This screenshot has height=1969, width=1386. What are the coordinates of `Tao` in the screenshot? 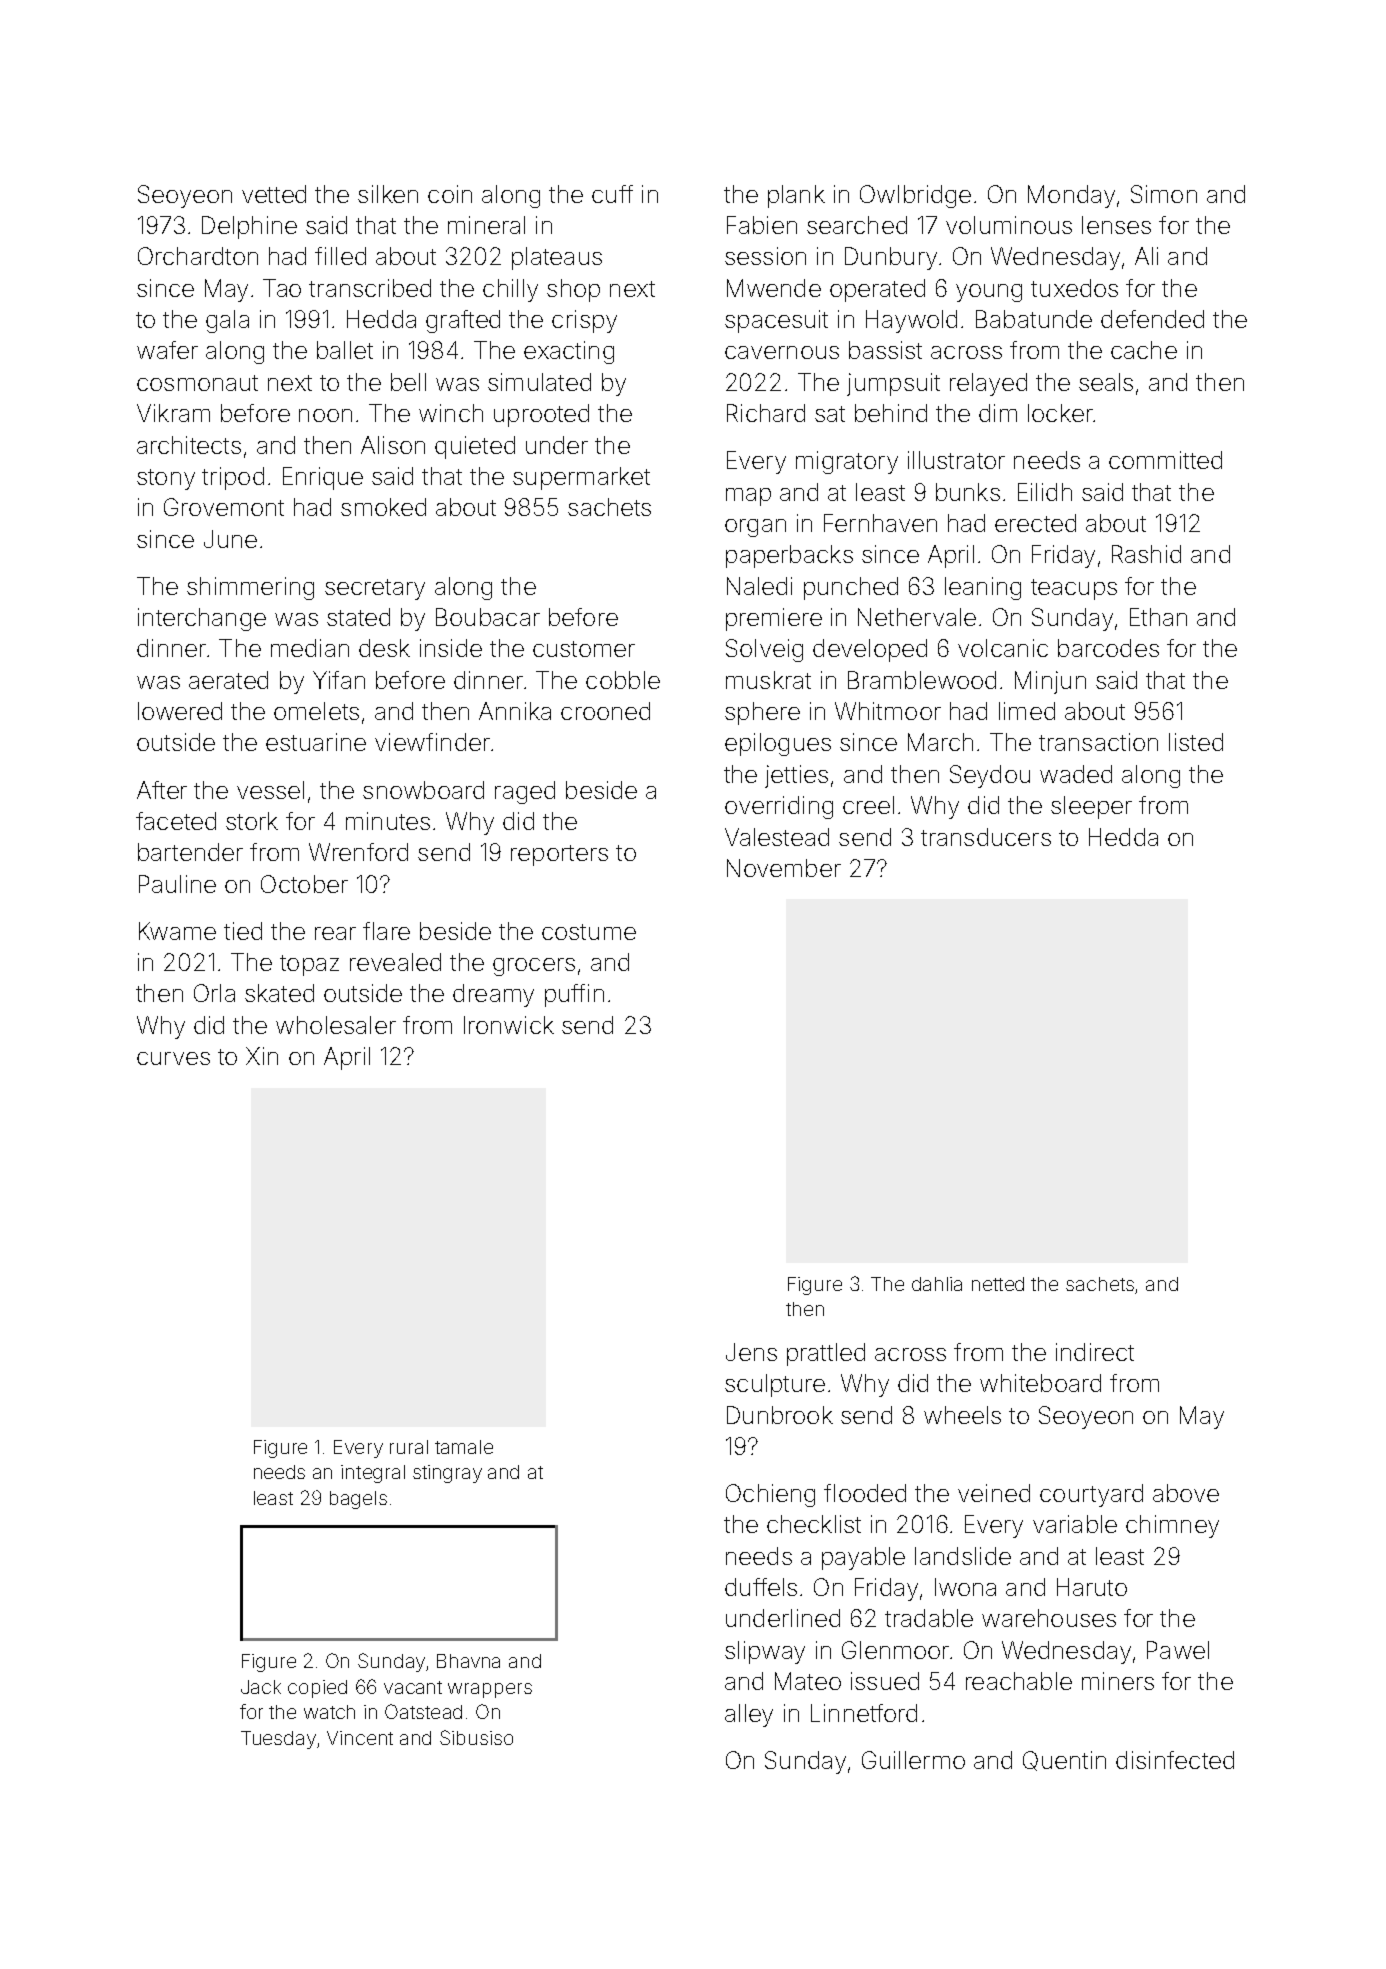 It's located at (282, 288).
